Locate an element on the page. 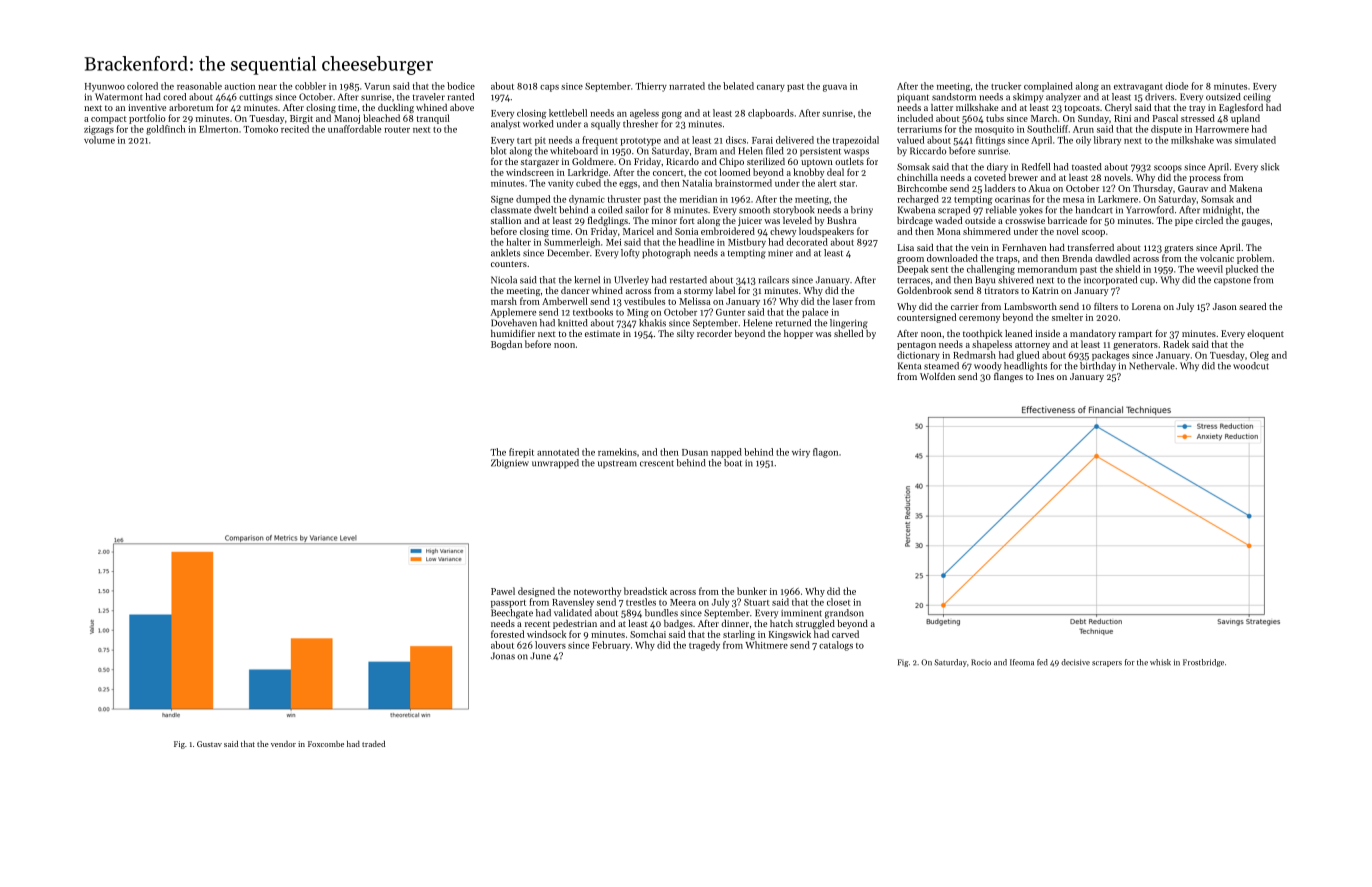 The width and height of the image is (1372, 887). traded is located at coordinates (373, 744).
